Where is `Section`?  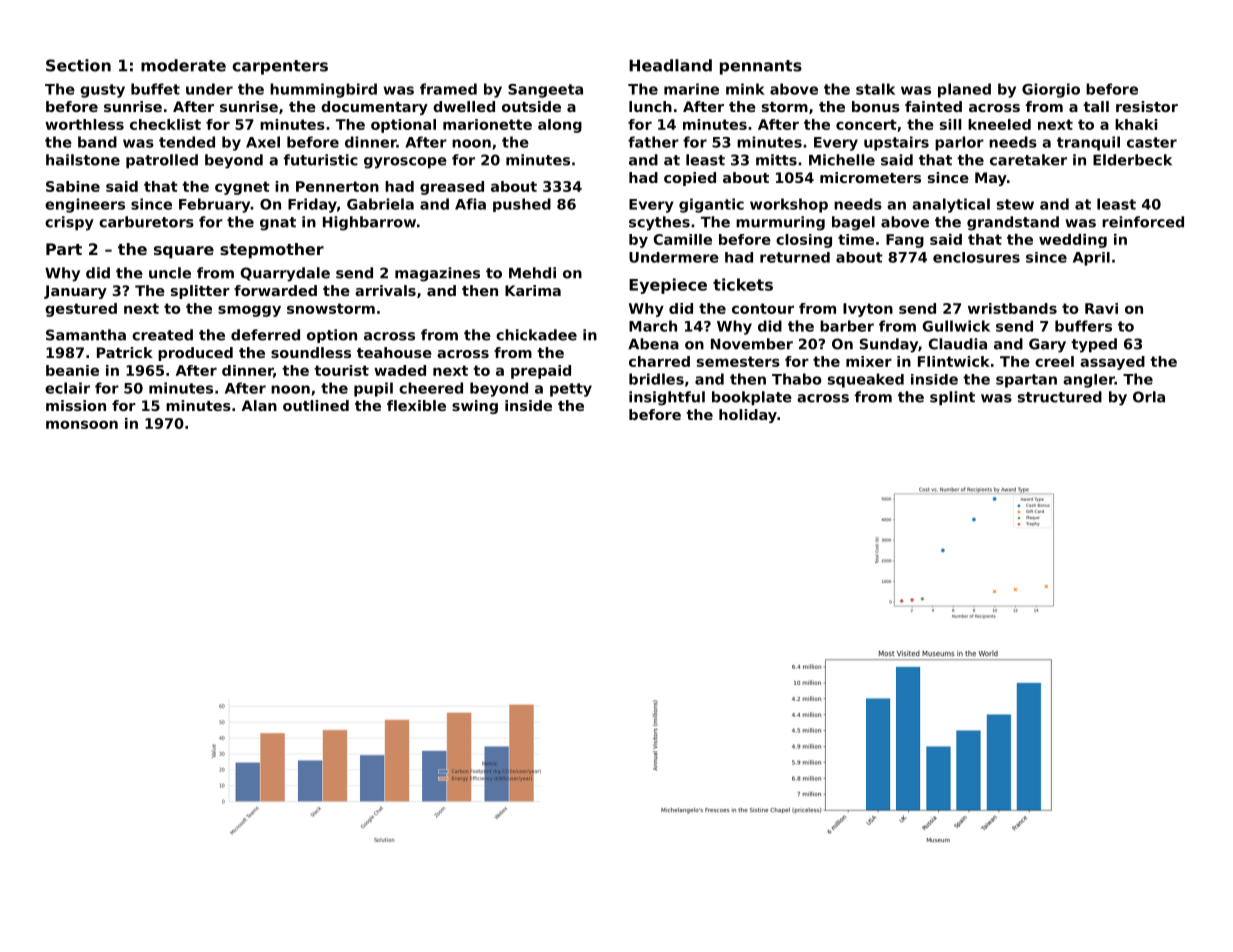
Section is located at coordinates (78, 65).
